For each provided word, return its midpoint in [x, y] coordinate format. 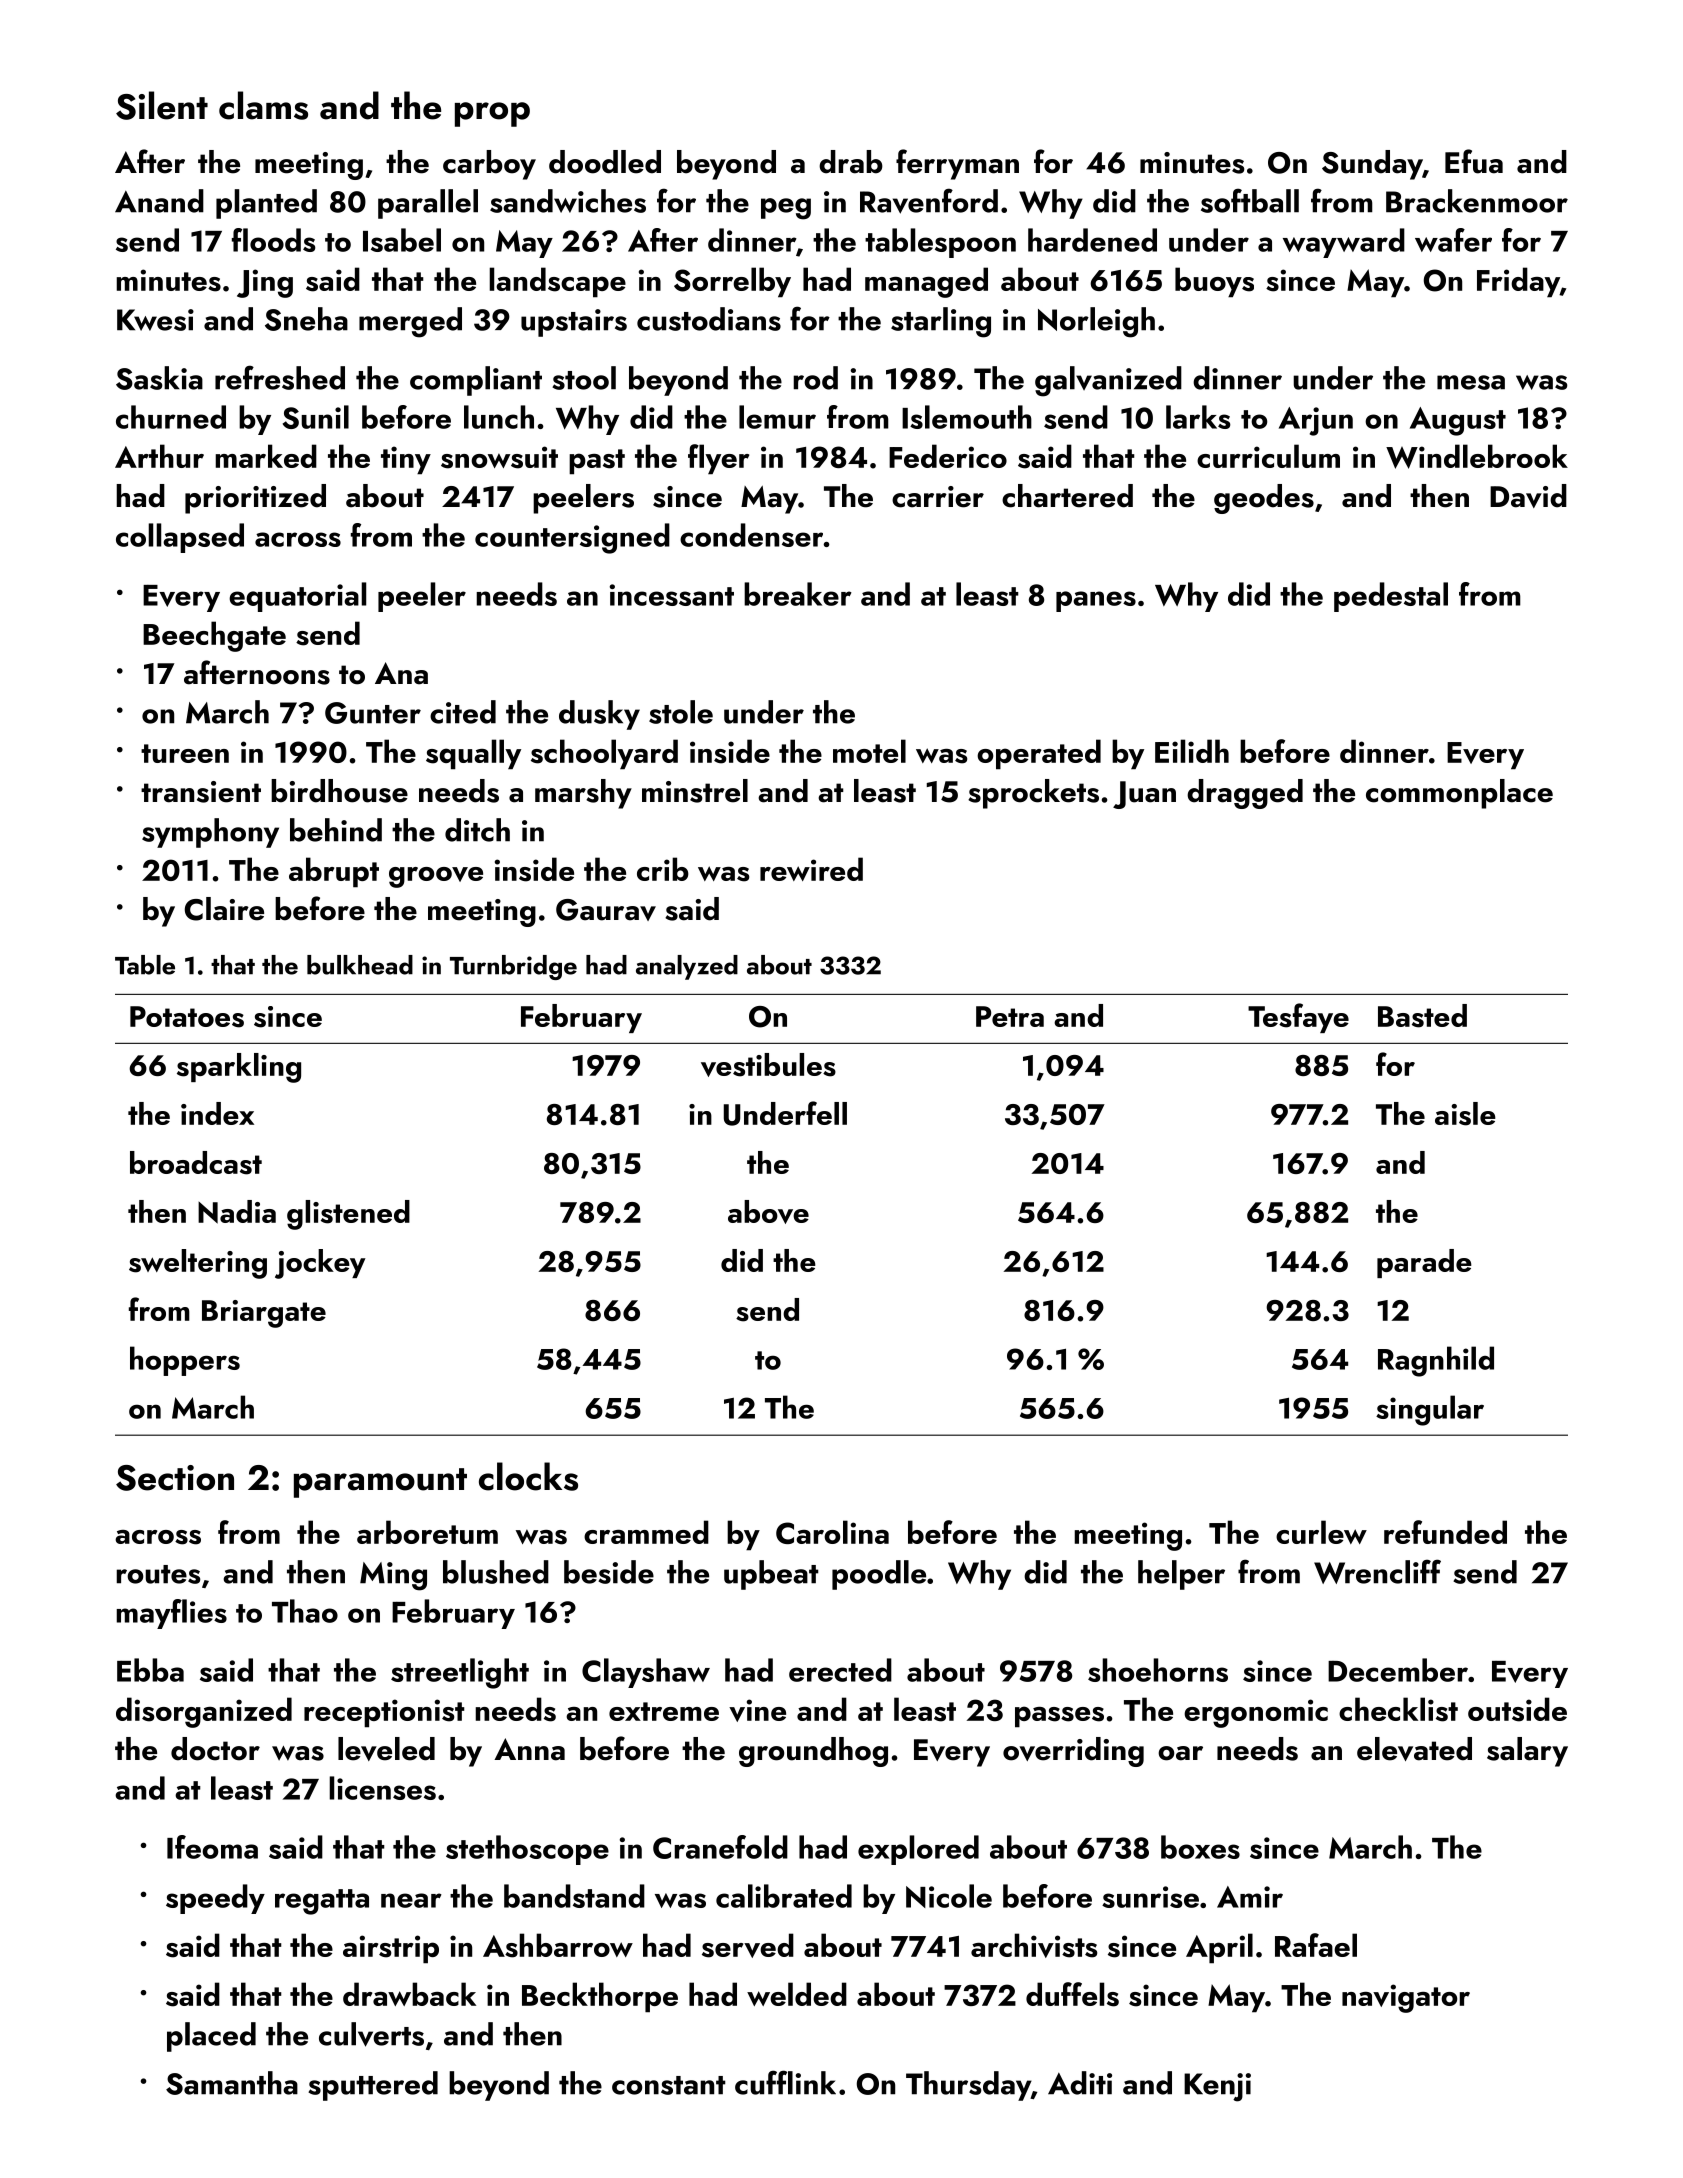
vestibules [768, 1065]
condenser [751, 535]
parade [1424, 1263]
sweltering [198, 1264]
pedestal [1391, 597]
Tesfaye [1298, 1018]
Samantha [232, 2083]
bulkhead [360, 965]
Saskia [159, 378]
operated [1039, 754]
